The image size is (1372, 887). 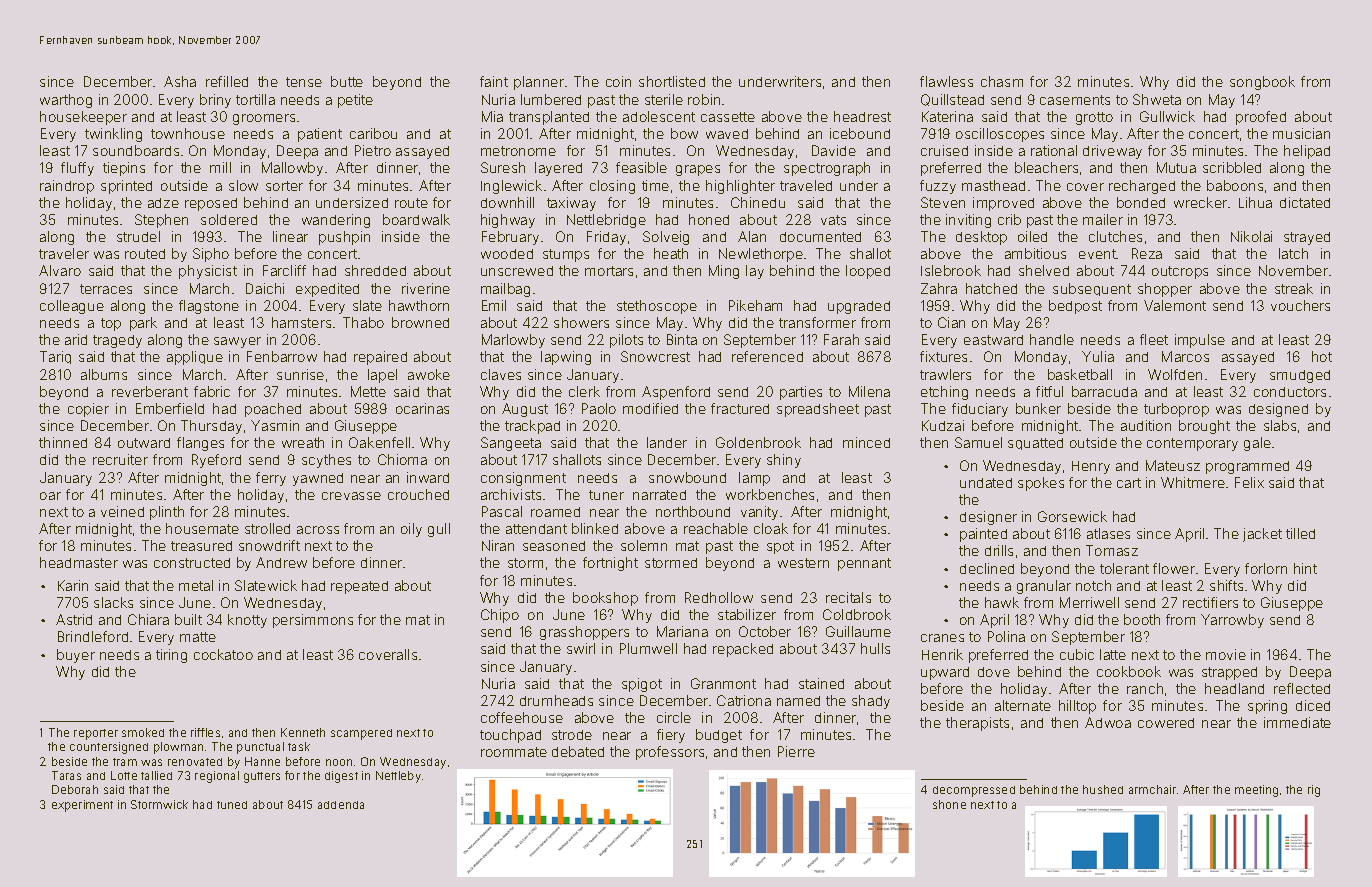 I want to click on etching, so click(x=944, y=393).
